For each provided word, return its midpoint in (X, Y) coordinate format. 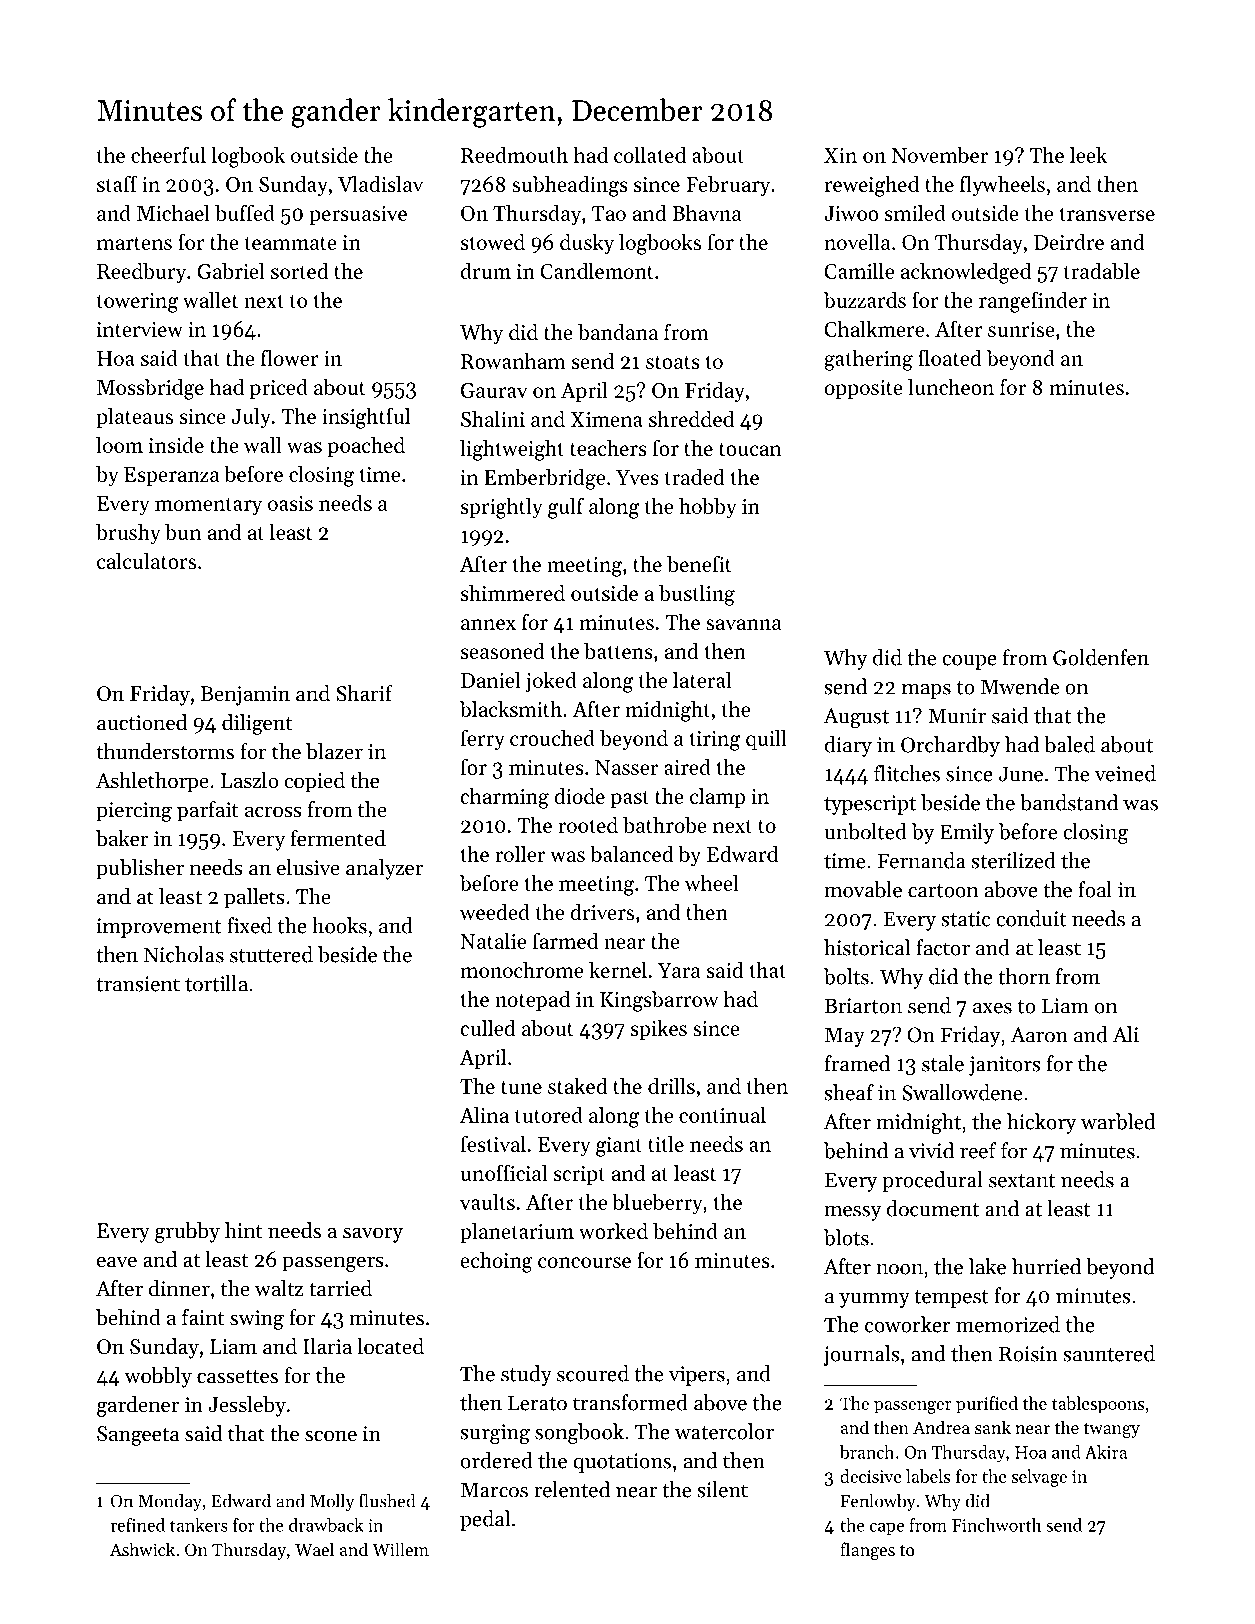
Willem (400, 1549)
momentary (208, 506)
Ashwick (142, 1549)
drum (486, 271)
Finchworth (996, 1525)
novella (857, 242)
